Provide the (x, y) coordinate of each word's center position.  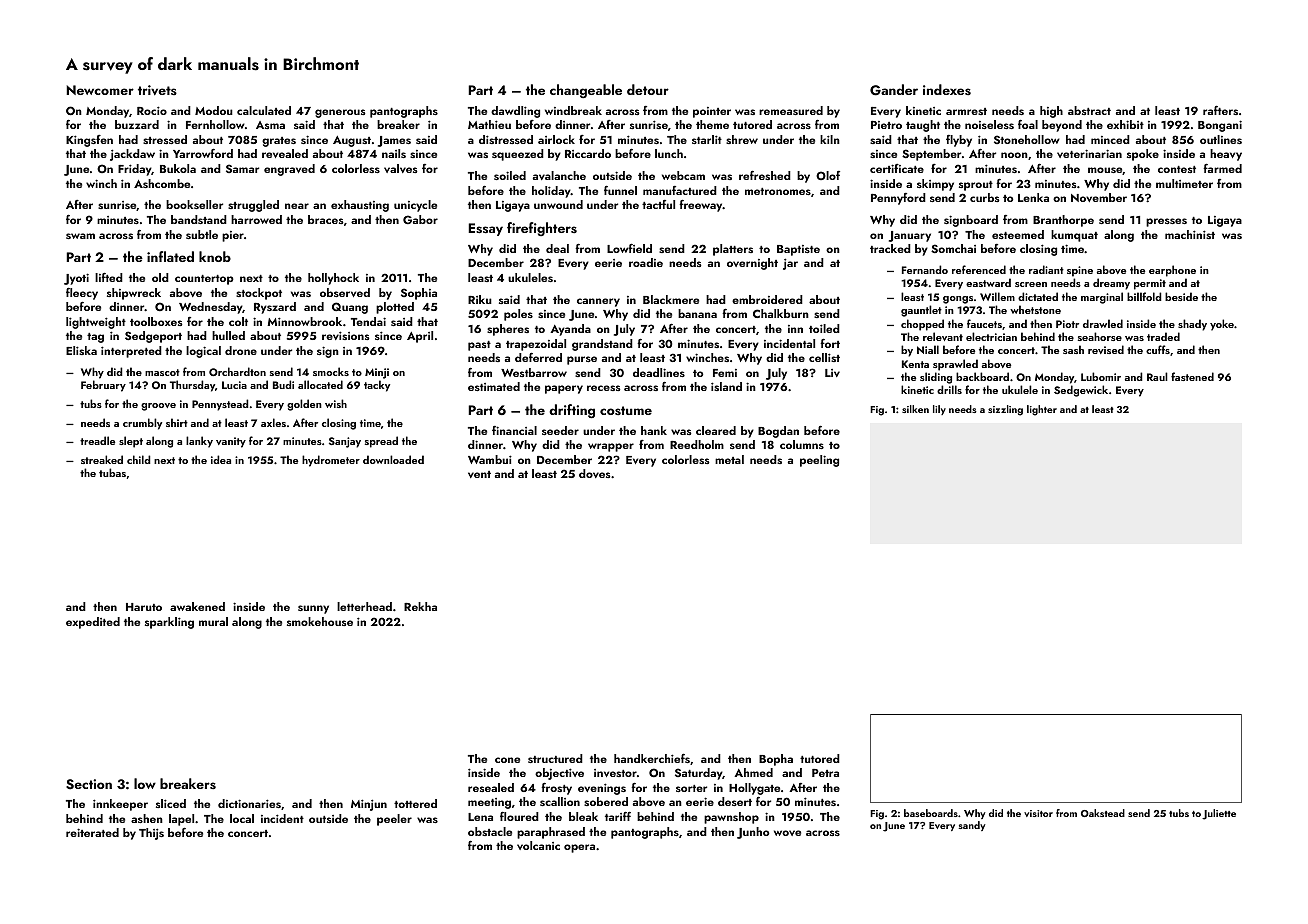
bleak (583, 816)
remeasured (791, 110)
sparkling (169, 623)
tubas (112, 472)
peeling (819, 461)
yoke (1222, 325)
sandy (972, 826)
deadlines (659, 372)
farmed (1222, 168)
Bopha (776, 760)
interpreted (131, 352)
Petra (825, 773)
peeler (394, 820)
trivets (157, 90)
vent (479, 474)
